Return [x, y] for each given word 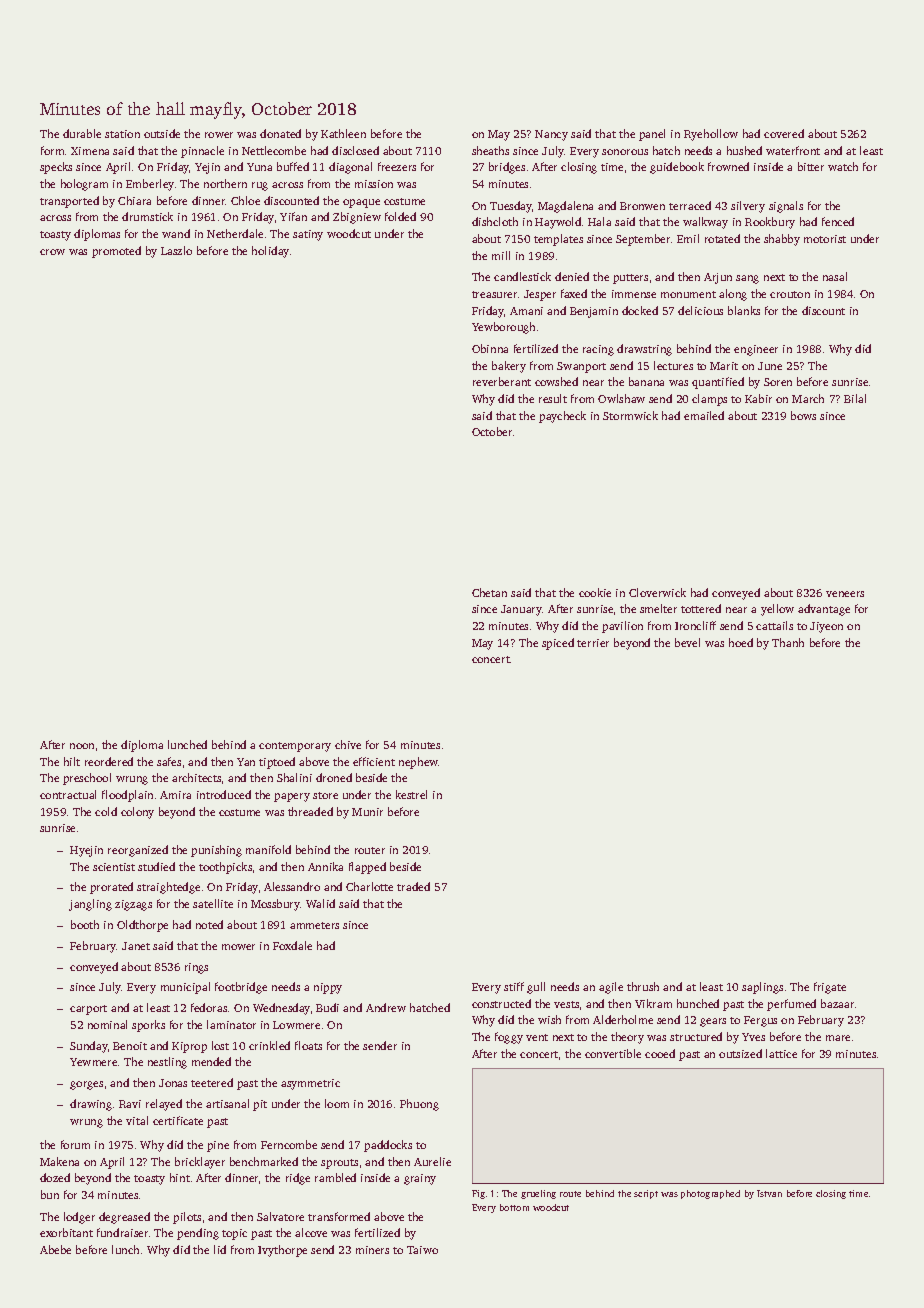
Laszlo [176, 250]
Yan [246, 762]
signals [786, 207]
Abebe [55, 1249]
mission [374, 184]
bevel [687, 642]
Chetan [489, 592]
